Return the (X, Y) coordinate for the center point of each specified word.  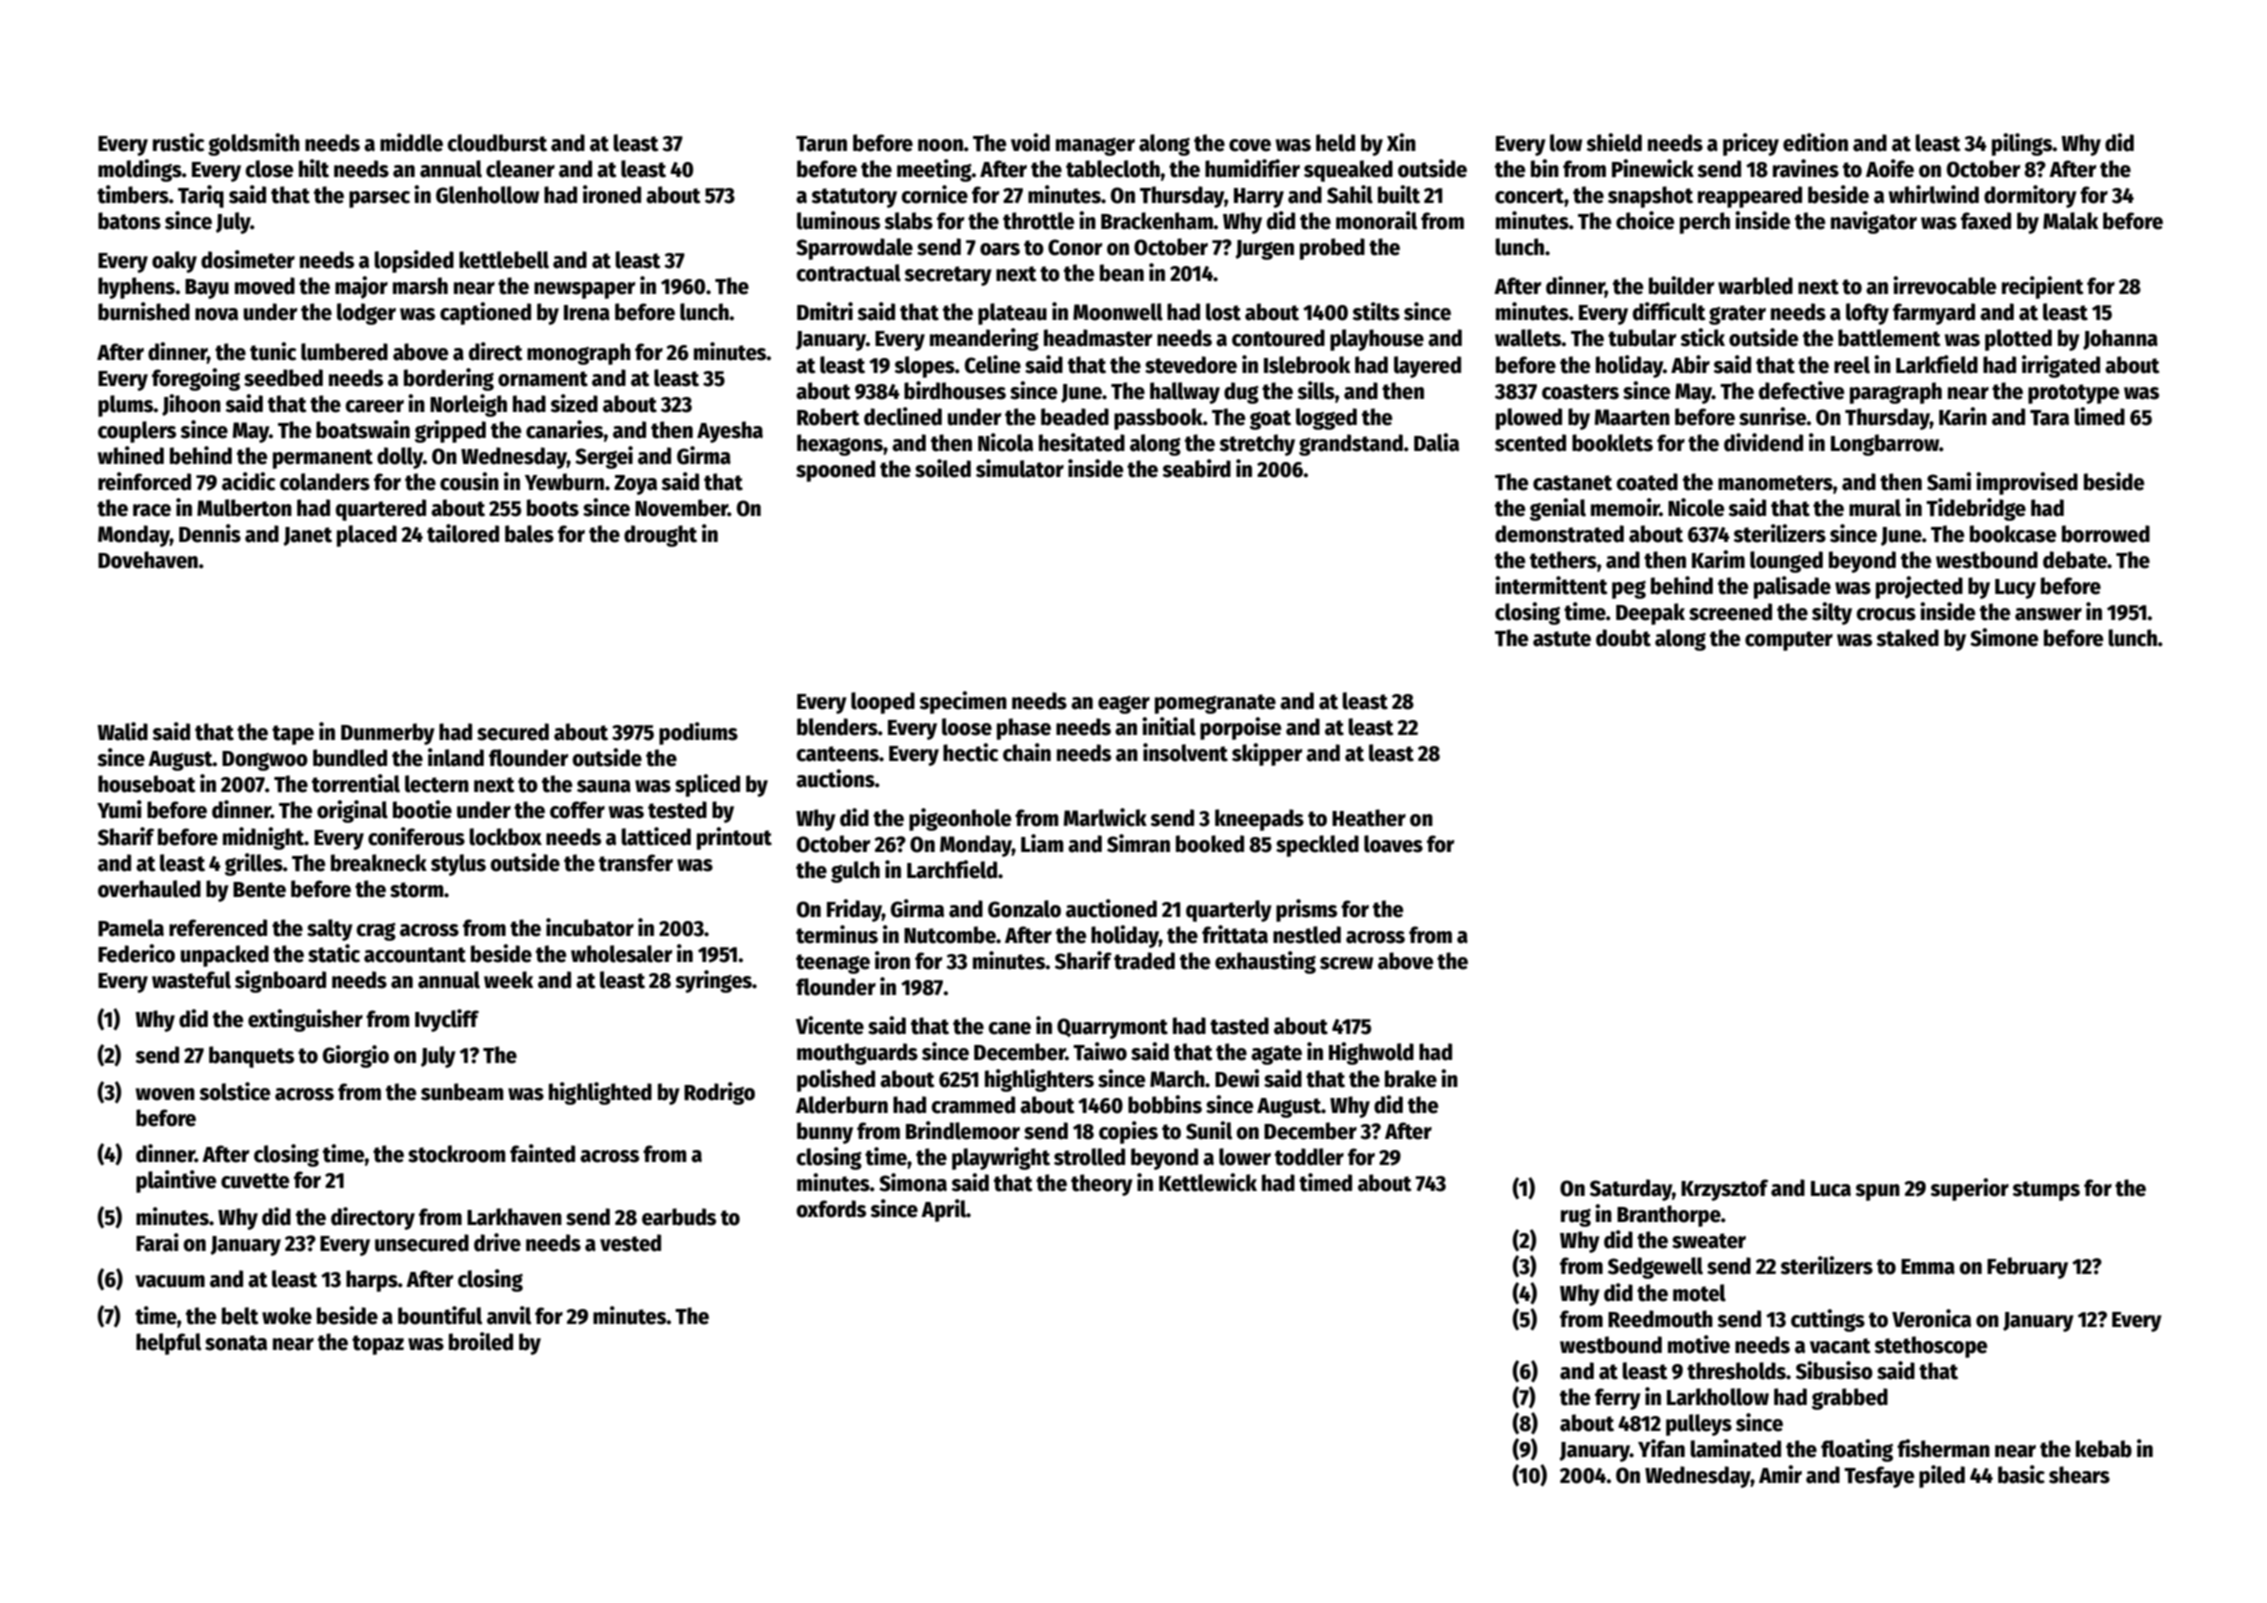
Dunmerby (388, 734)
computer (1789, 641)
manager (1095, 147)
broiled (481, 1341)
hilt (314, 168)
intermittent (1551, 585)
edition (1815, 142)
